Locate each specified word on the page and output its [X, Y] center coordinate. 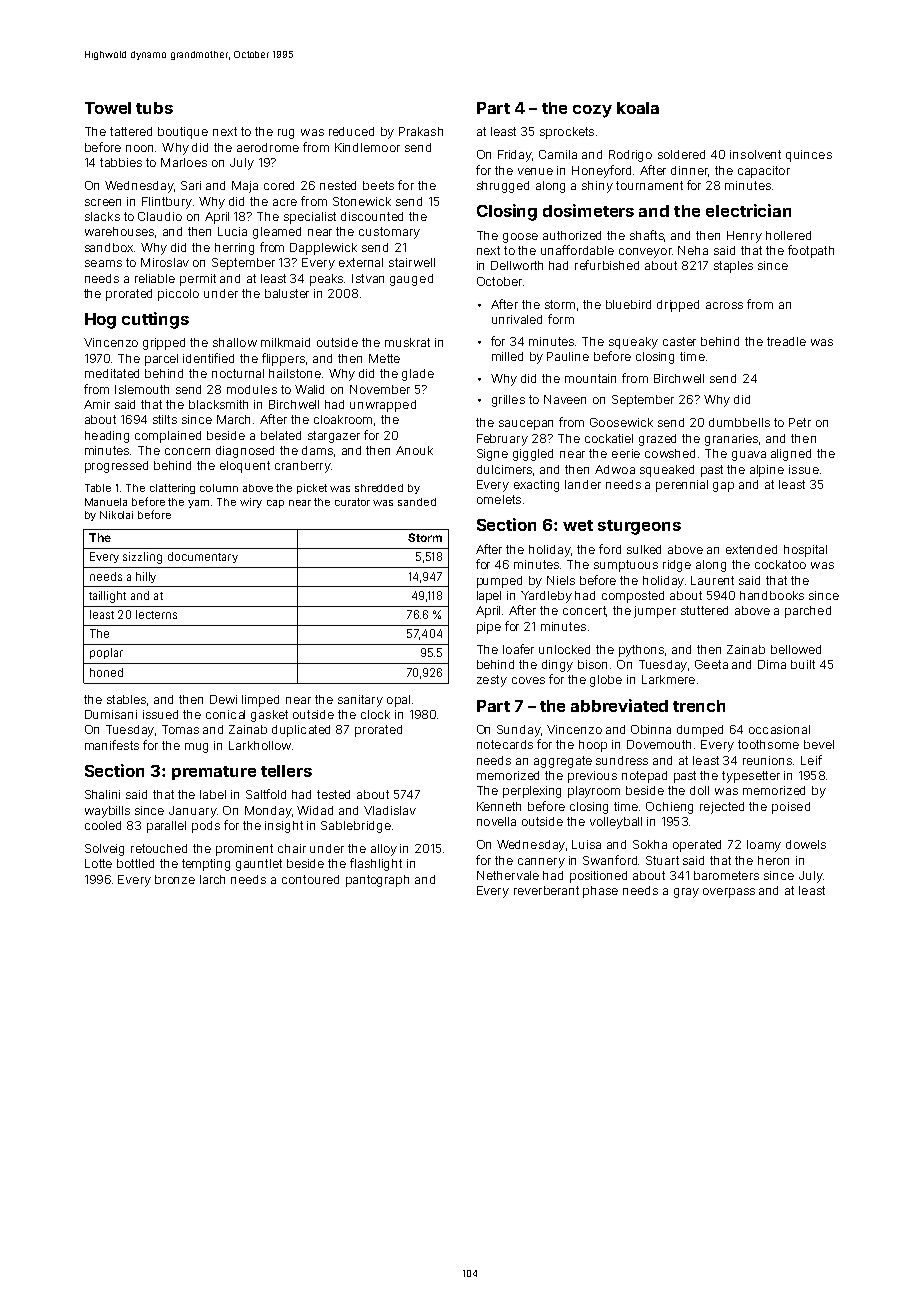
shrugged [503, 187]
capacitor [764, 172]
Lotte [98, 863]
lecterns [156, 614]
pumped [499, 582]
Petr [800, 422]
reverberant [546, 890]
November [380, 389]
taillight [107, 597]
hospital [805, 551]
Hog [100, 321]
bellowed [796, 649]
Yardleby [546, 597]
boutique [183, 133]
